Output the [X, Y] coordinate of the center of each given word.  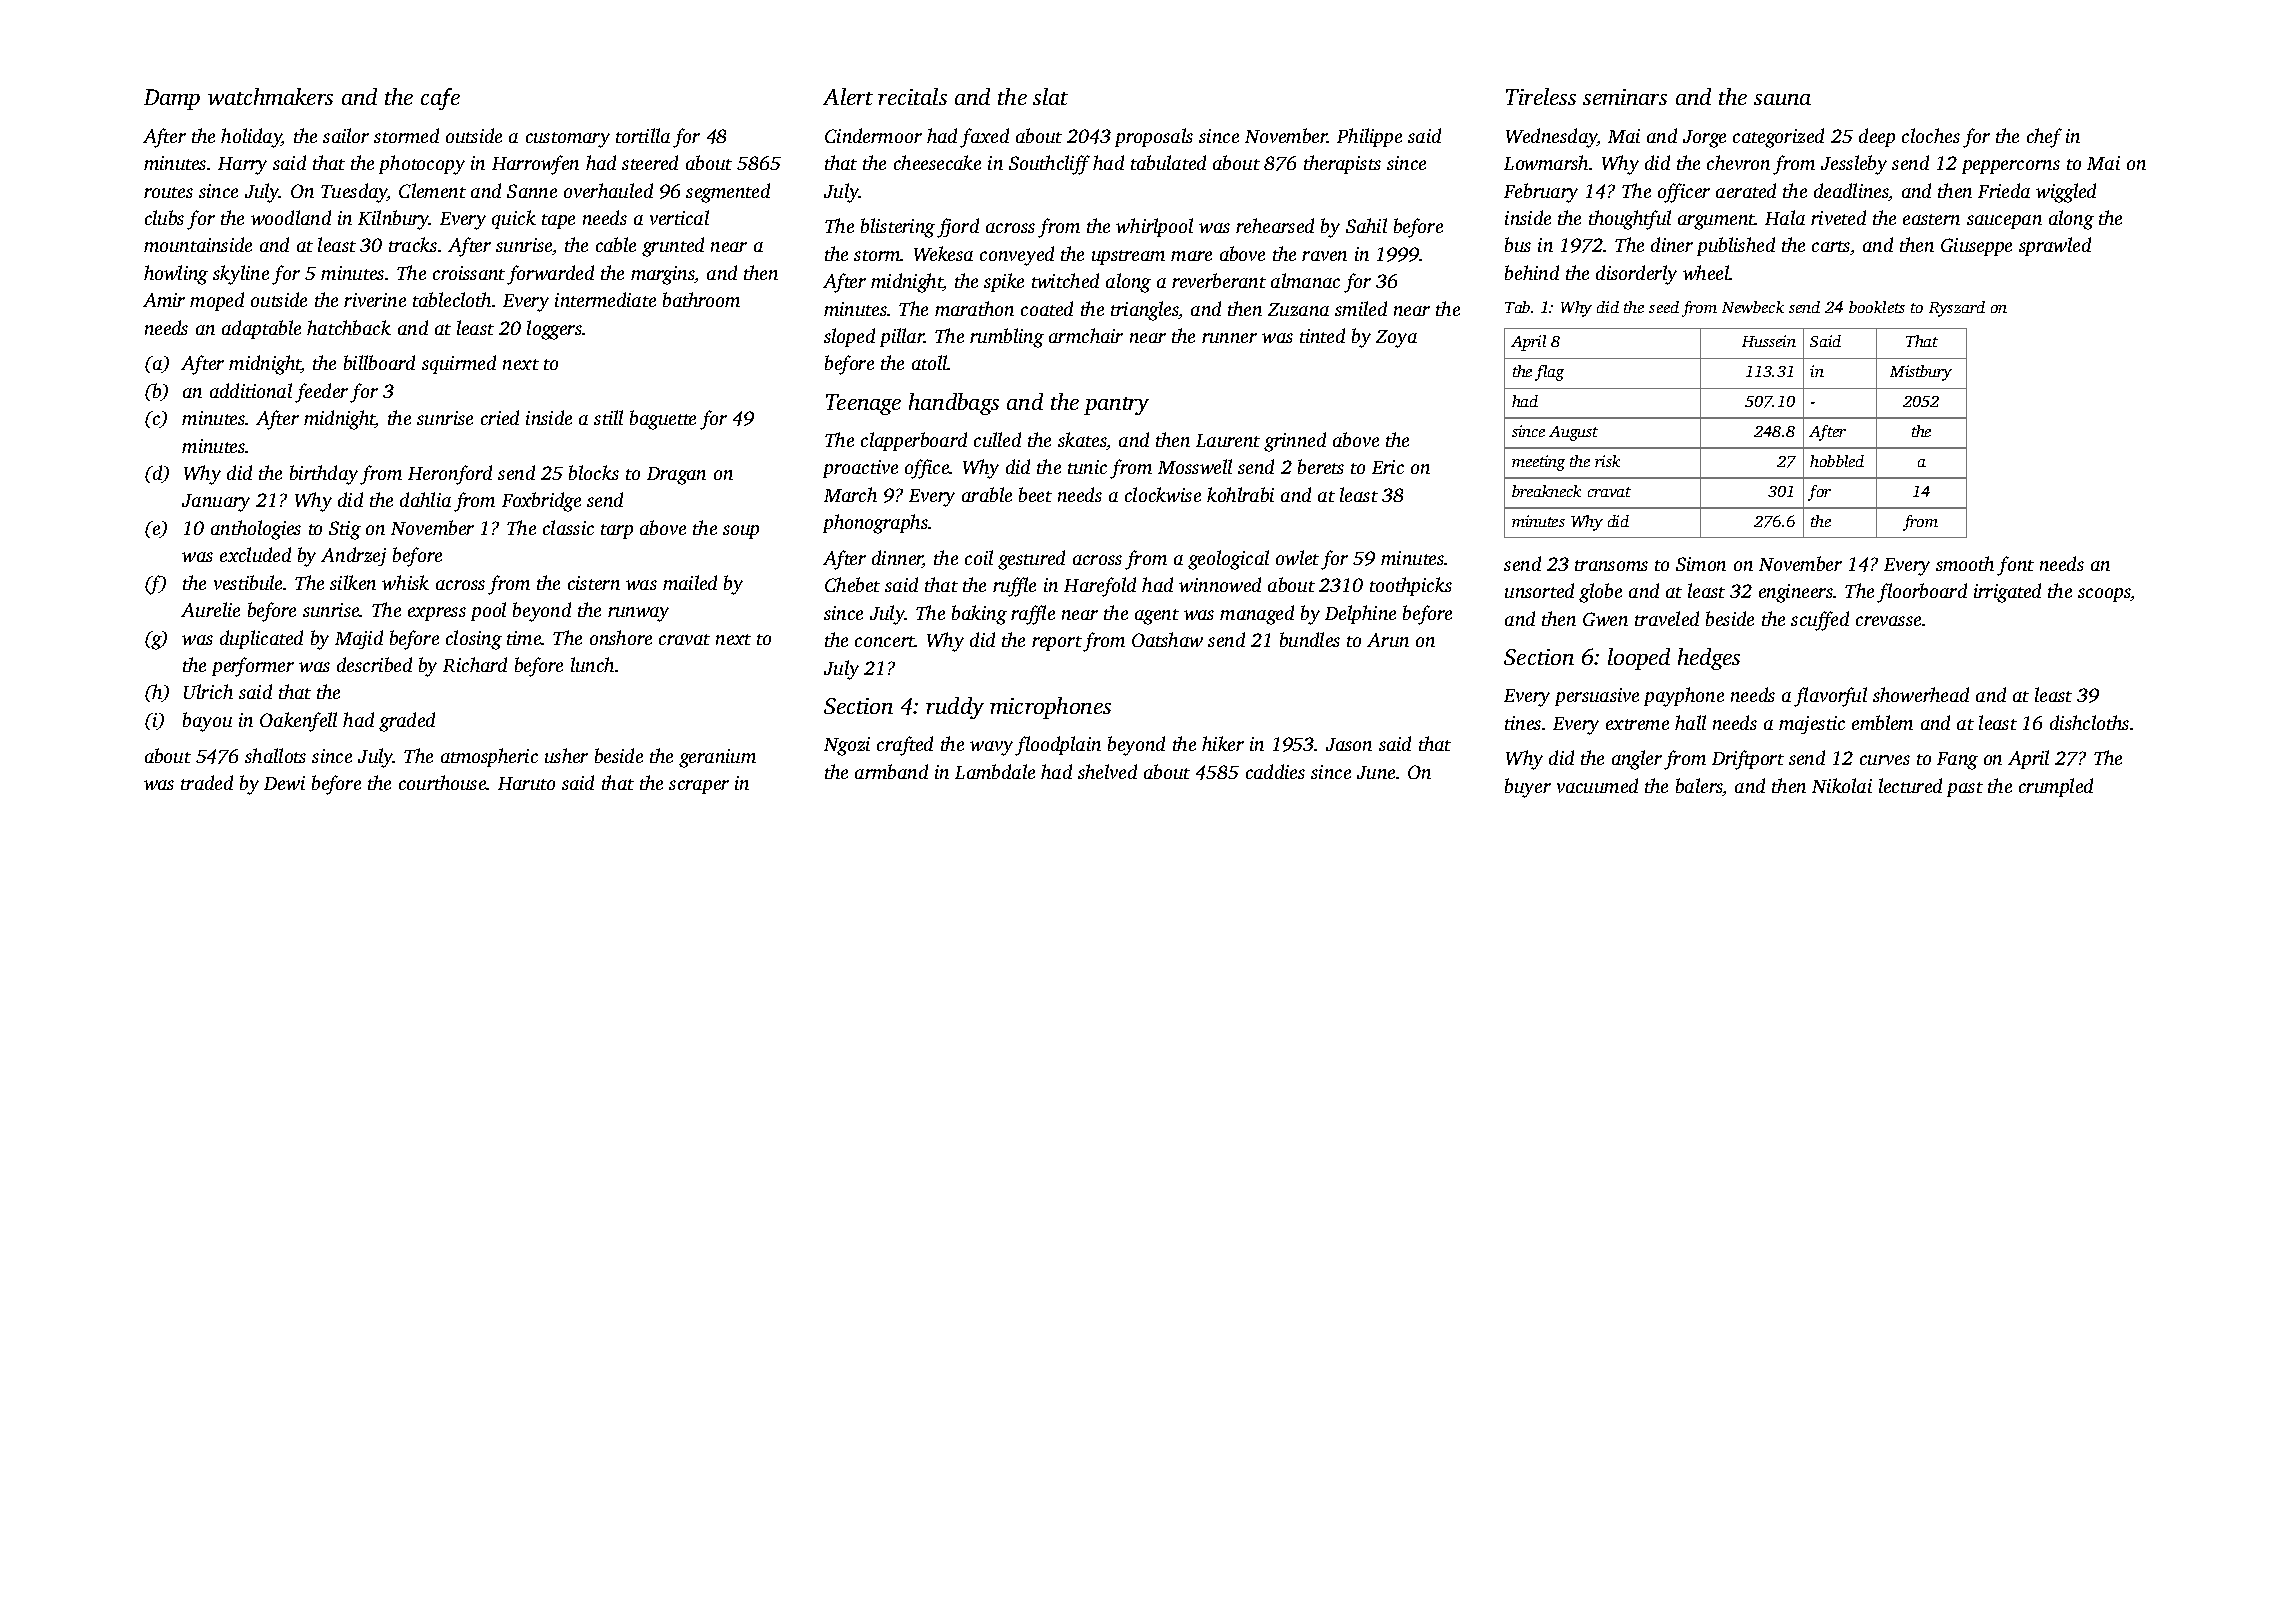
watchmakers [270, 96]
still [608, 417]
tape [558, 221]
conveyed [1017, 256]
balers [1699, 787]
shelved [1107, 771]
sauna [1782, 99]
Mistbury [1921, 373]
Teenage [863, 404]
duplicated [261, 639]
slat [1050, 96]
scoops [2104, 595]
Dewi [284, 783]
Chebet [852, 584]
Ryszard [1957, 309]
